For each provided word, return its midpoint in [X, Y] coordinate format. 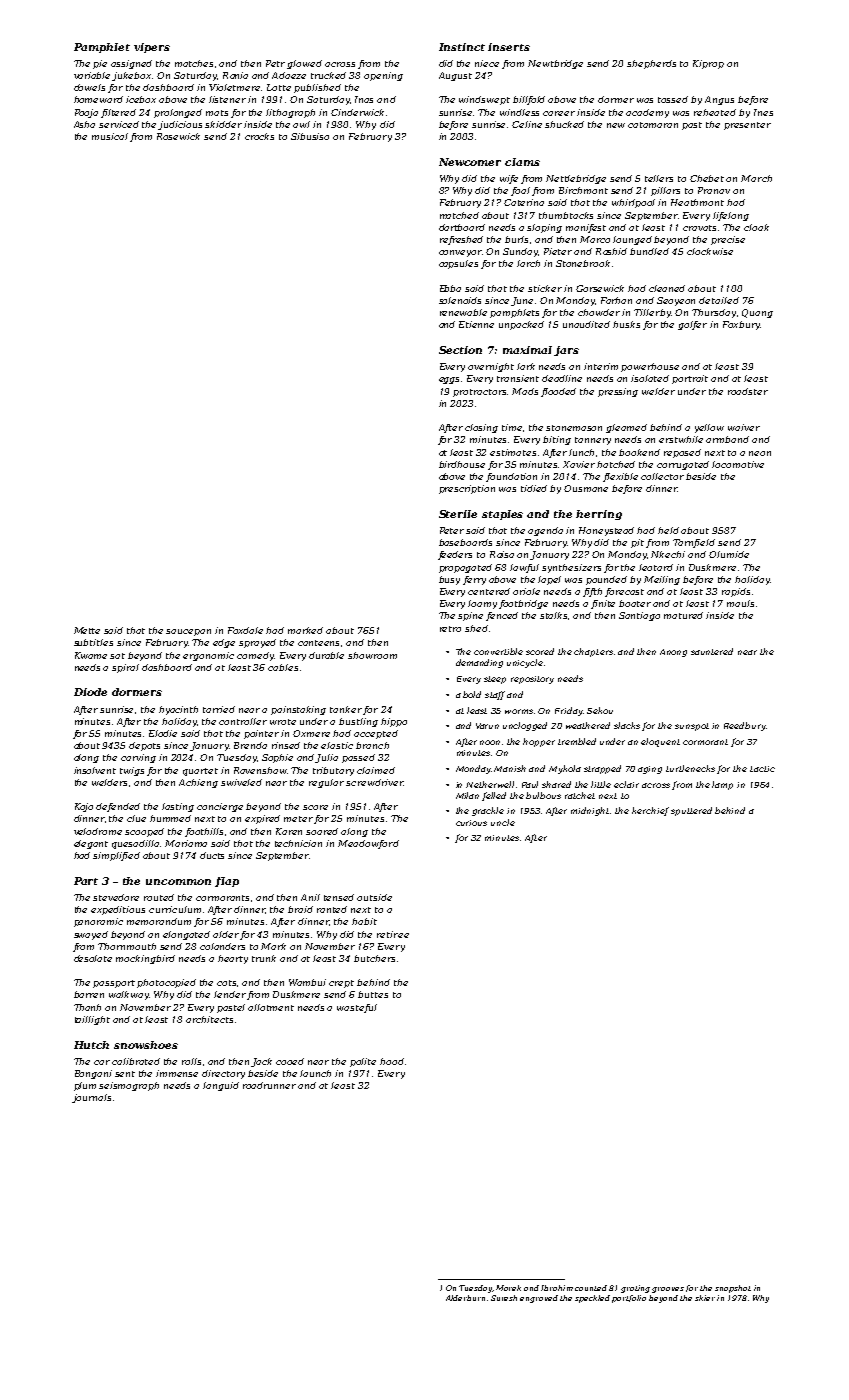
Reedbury [745, 726]
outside [374, 897]
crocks [259, 136]
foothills [204, 832]
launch [315, 1073]
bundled [649, 251]
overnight [491, 367]
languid [221, 1086]
